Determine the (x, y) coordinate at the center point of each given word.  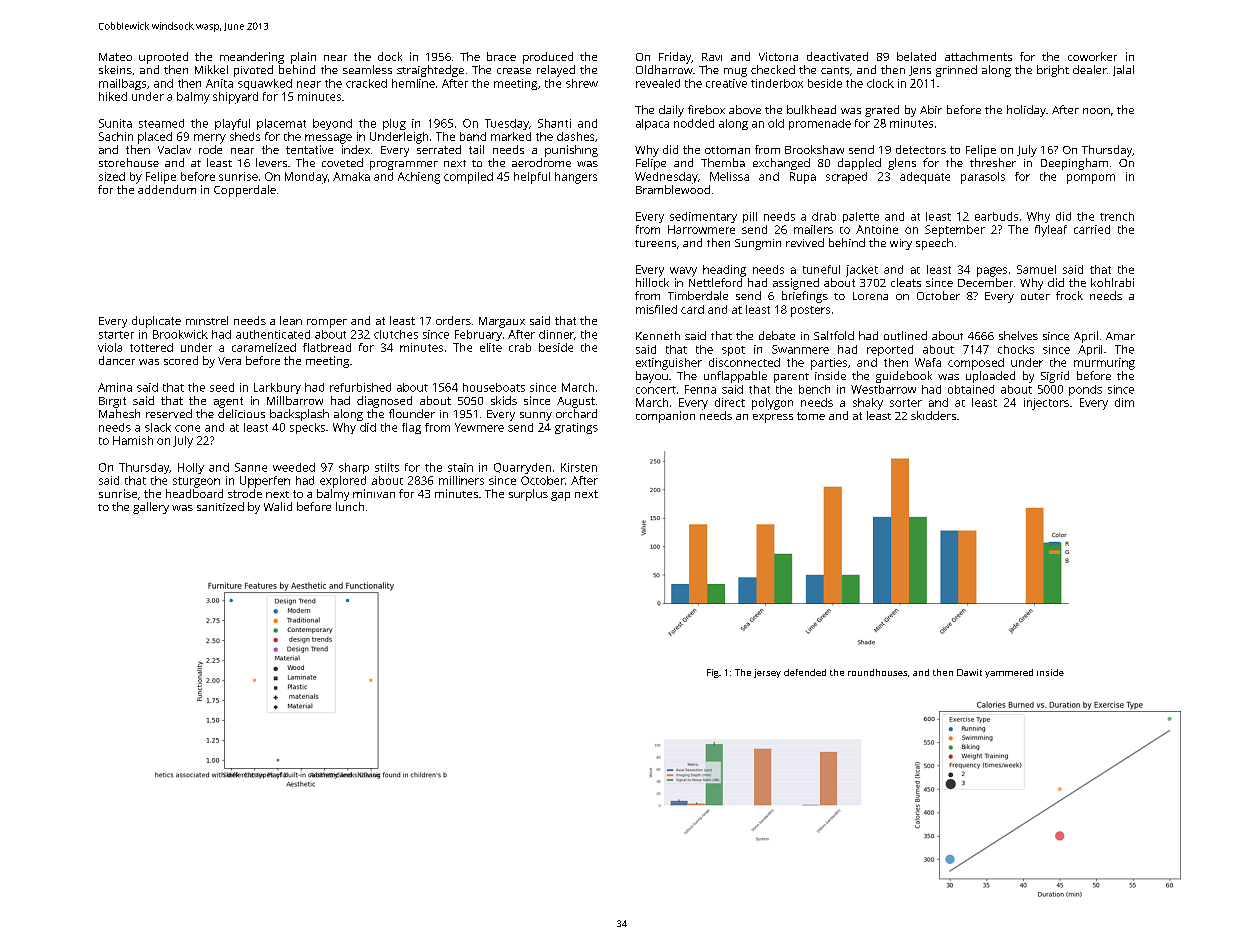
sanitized (220, 506)
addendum (167, 189)
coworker (1092, 56)
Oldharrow (664, 69)
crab (520, 347)
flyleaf (1051, 231)
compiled (468, 178)
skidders (933, 415)
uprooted (163, 58)
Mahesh (119, 413)
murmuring (1104, 364)
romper (327, 323)
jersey (767, 673)
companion (665, 417)
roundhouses (877, 672)
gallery (151, 508)
